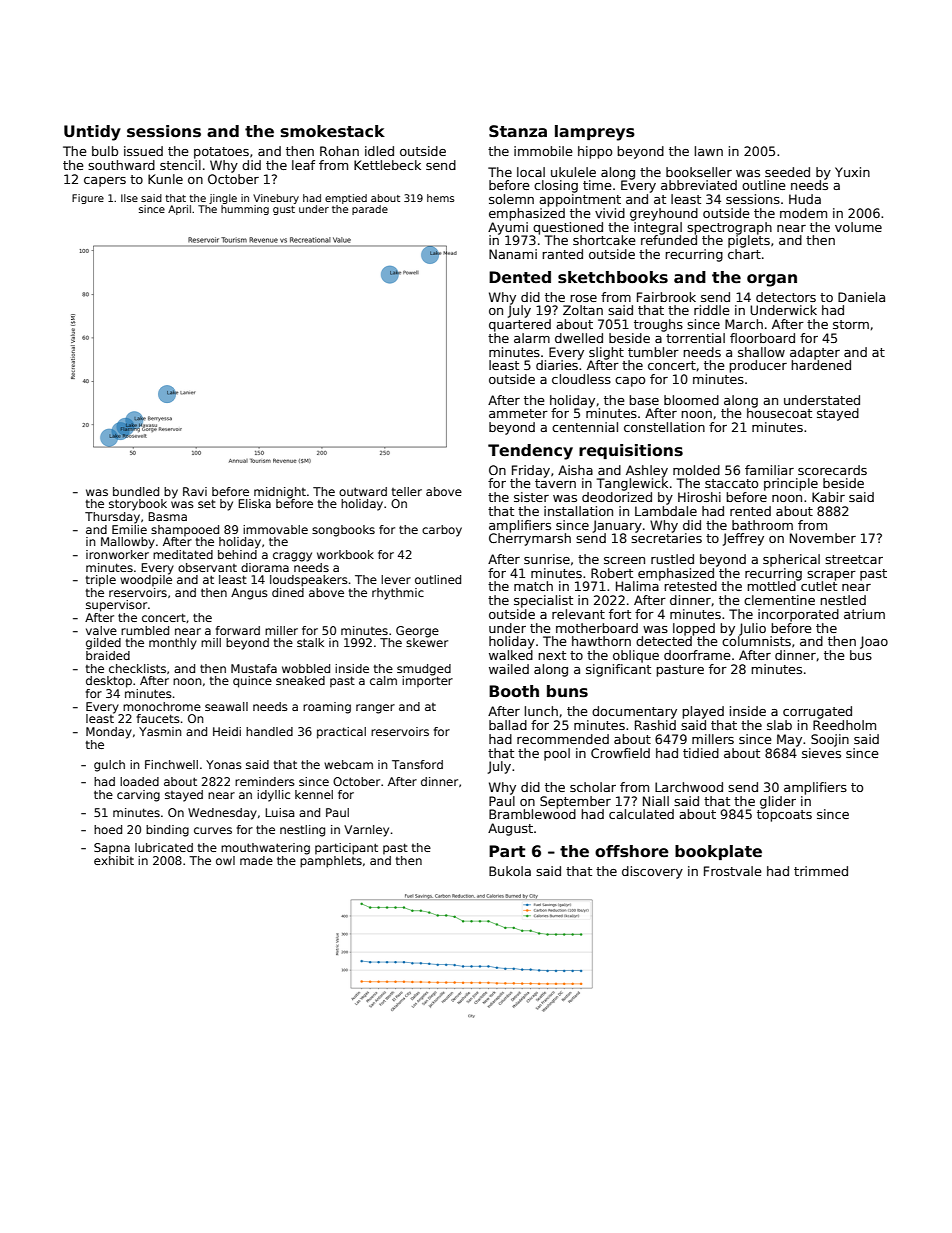 The width and height of the screenshot is (952, 1233). Describe the element at coordinates (664, 641) in the screenshot. I see `detected` at that location.
